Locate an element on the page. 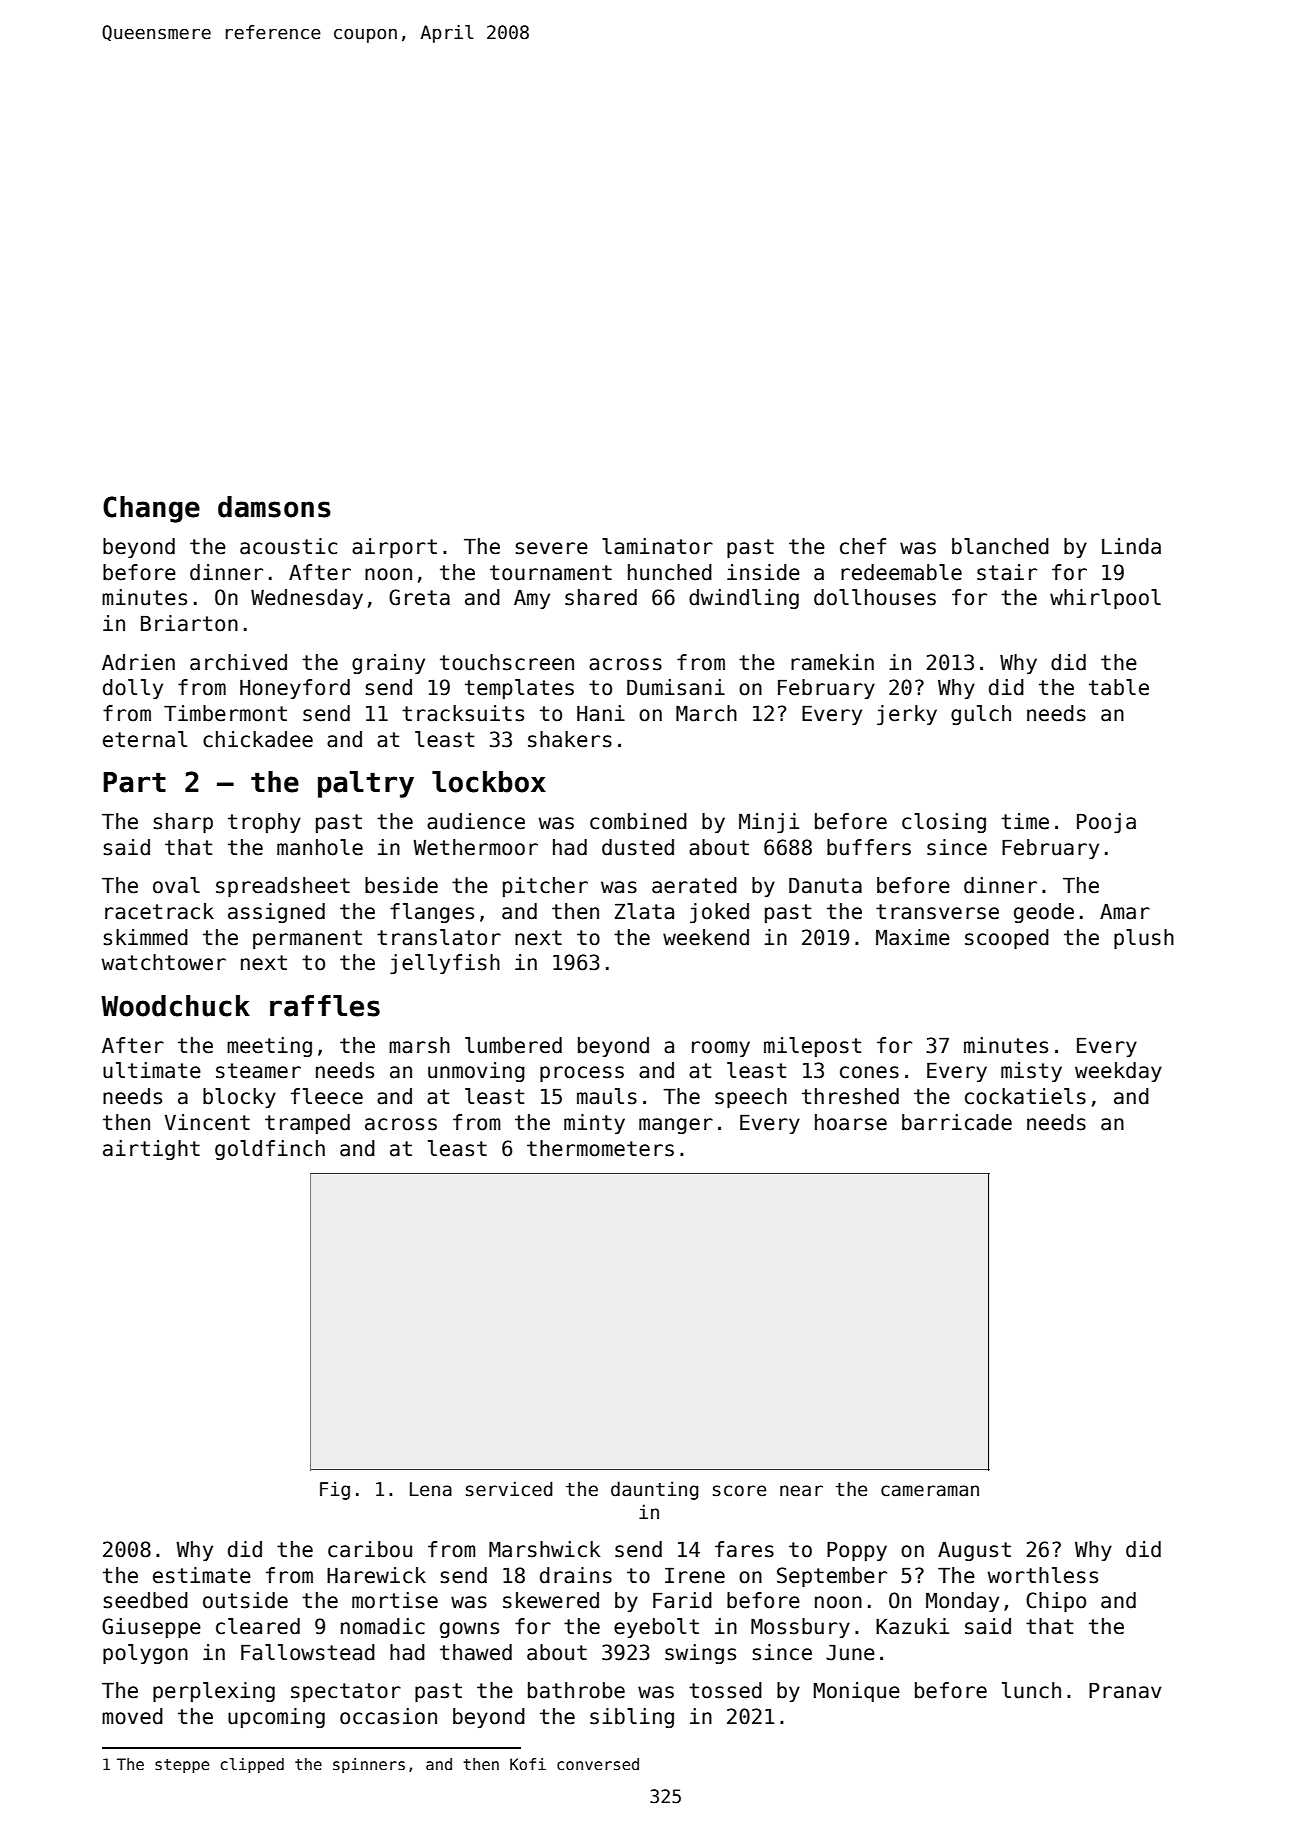 The height and width of the page is (1836, 1299). airtight is located at coordinates (151, 1150).
